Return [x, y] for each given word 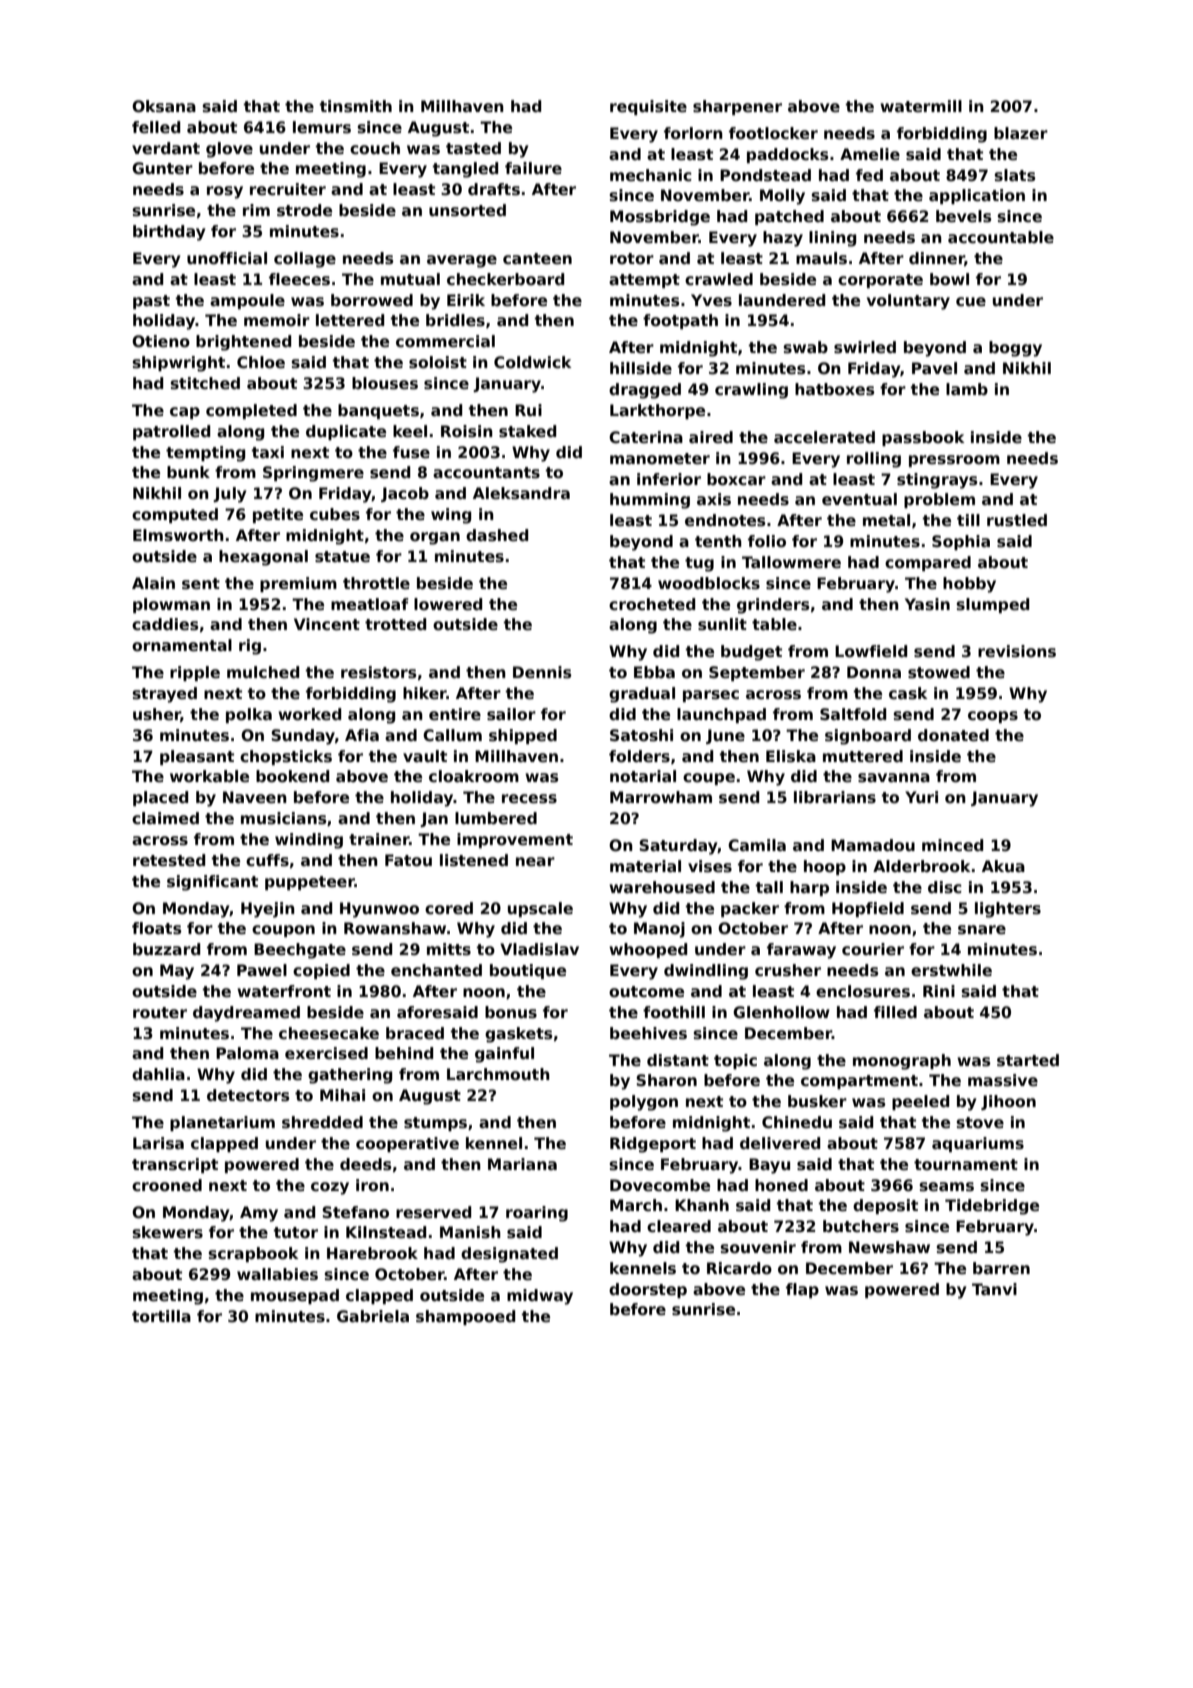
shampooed [465, 1317]
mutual [410, 279]
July [229, 495]
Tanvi [994, 1289]
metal [886, 520]
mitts [449, 949]
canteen [537, 259]
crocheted [652, 604]
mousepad [295, 1296]
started [1028, 1060]
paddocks [788, 155]
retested [169, 860]
